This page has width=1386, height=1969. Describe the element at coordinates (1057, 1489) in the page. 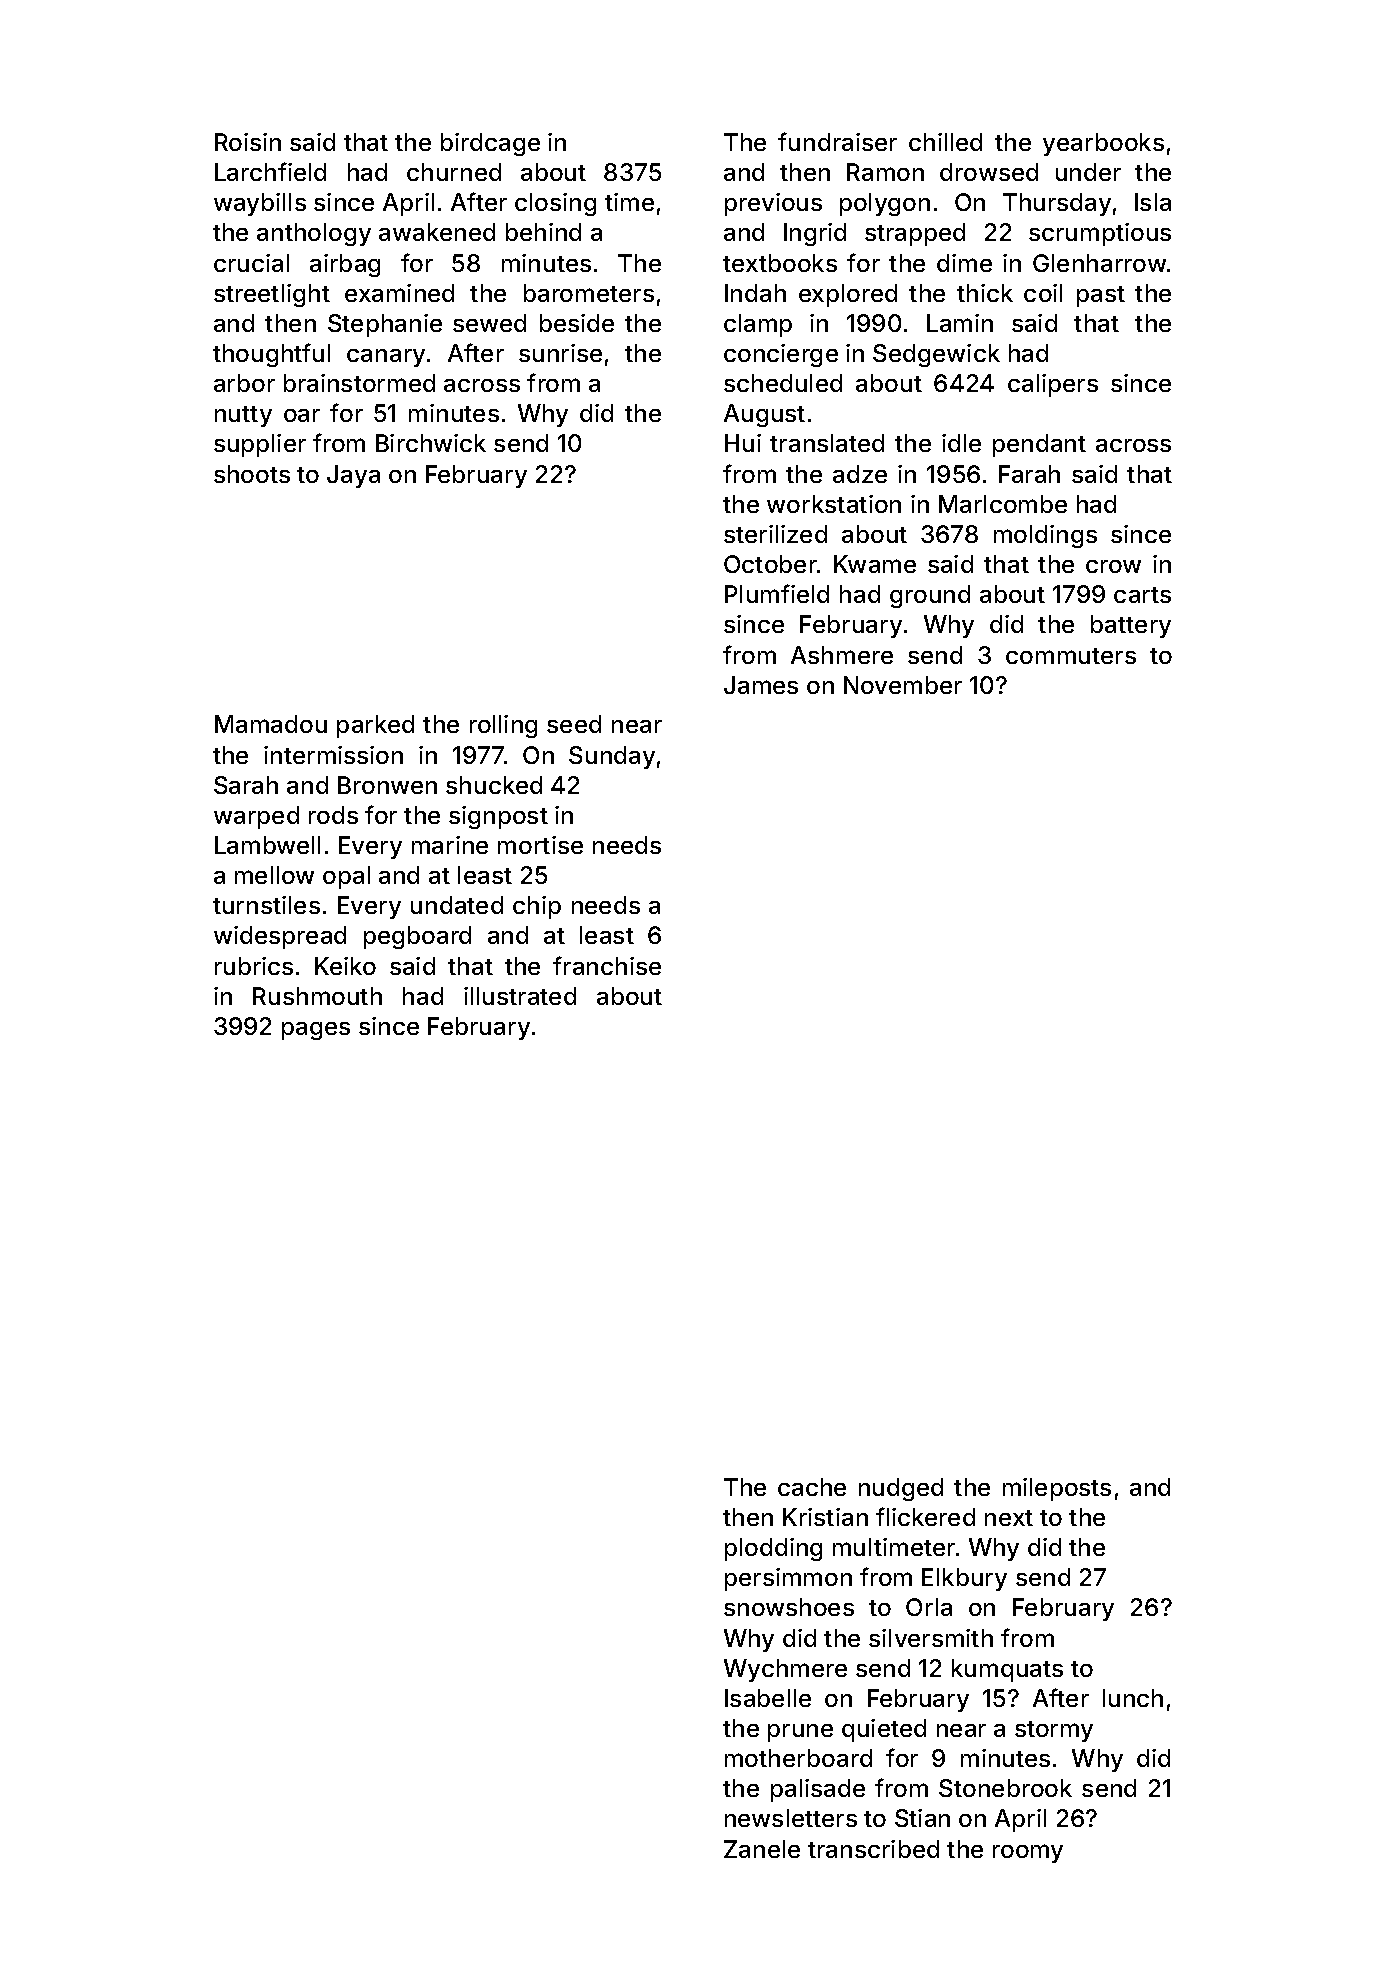

I see `mileposts` at that location.
